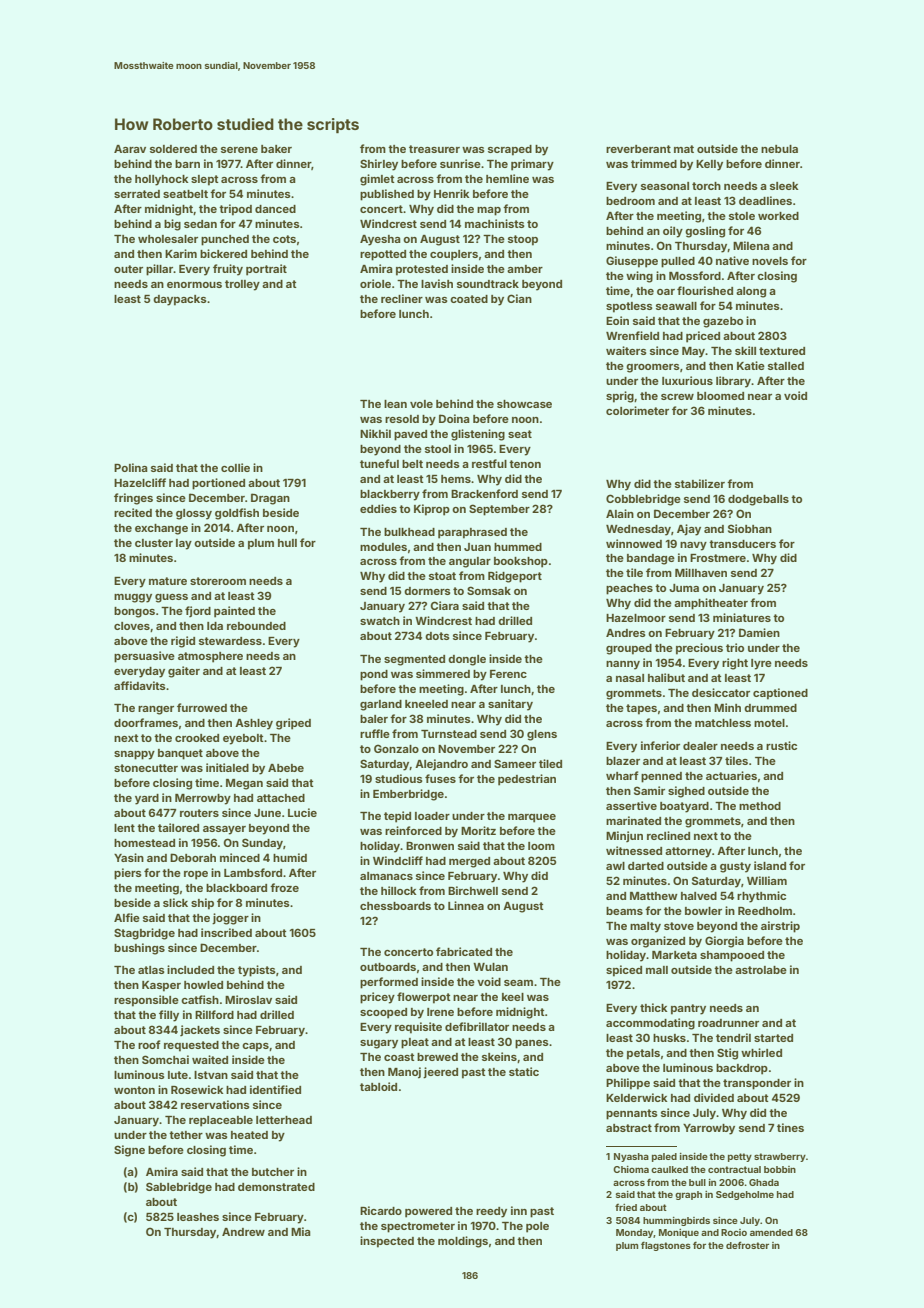 The width and height of the document is (924, 1308). Describe the element at coordinates (770, 261) in the document. I see `novels` at that location.
